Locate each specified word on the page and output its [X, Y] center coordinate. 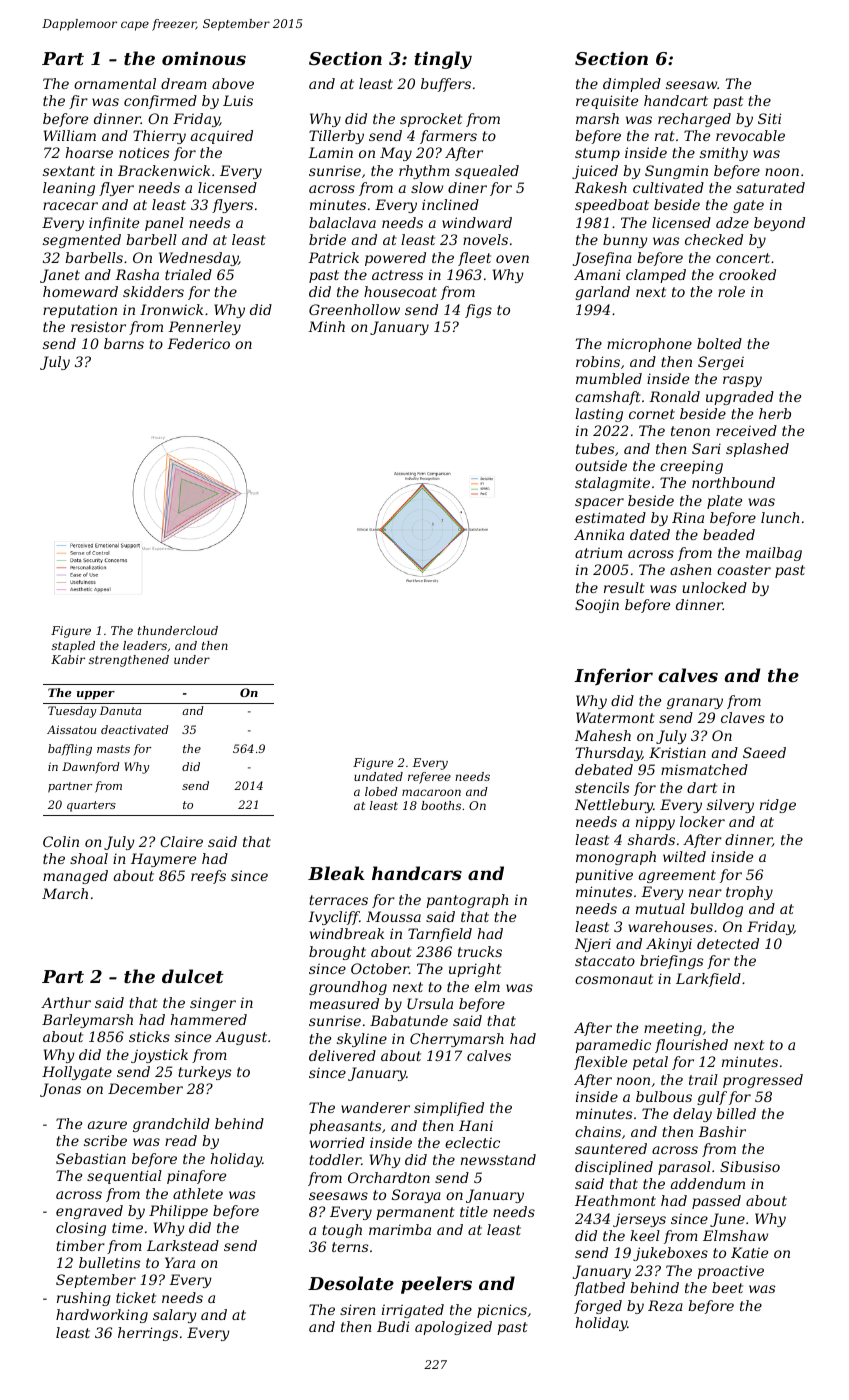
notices [144, 152]
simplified [449, 1109]
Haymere [163, 860]
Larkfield [708, 980]
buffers [446, 85]
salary [175, 1316]
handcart [676, 100]
